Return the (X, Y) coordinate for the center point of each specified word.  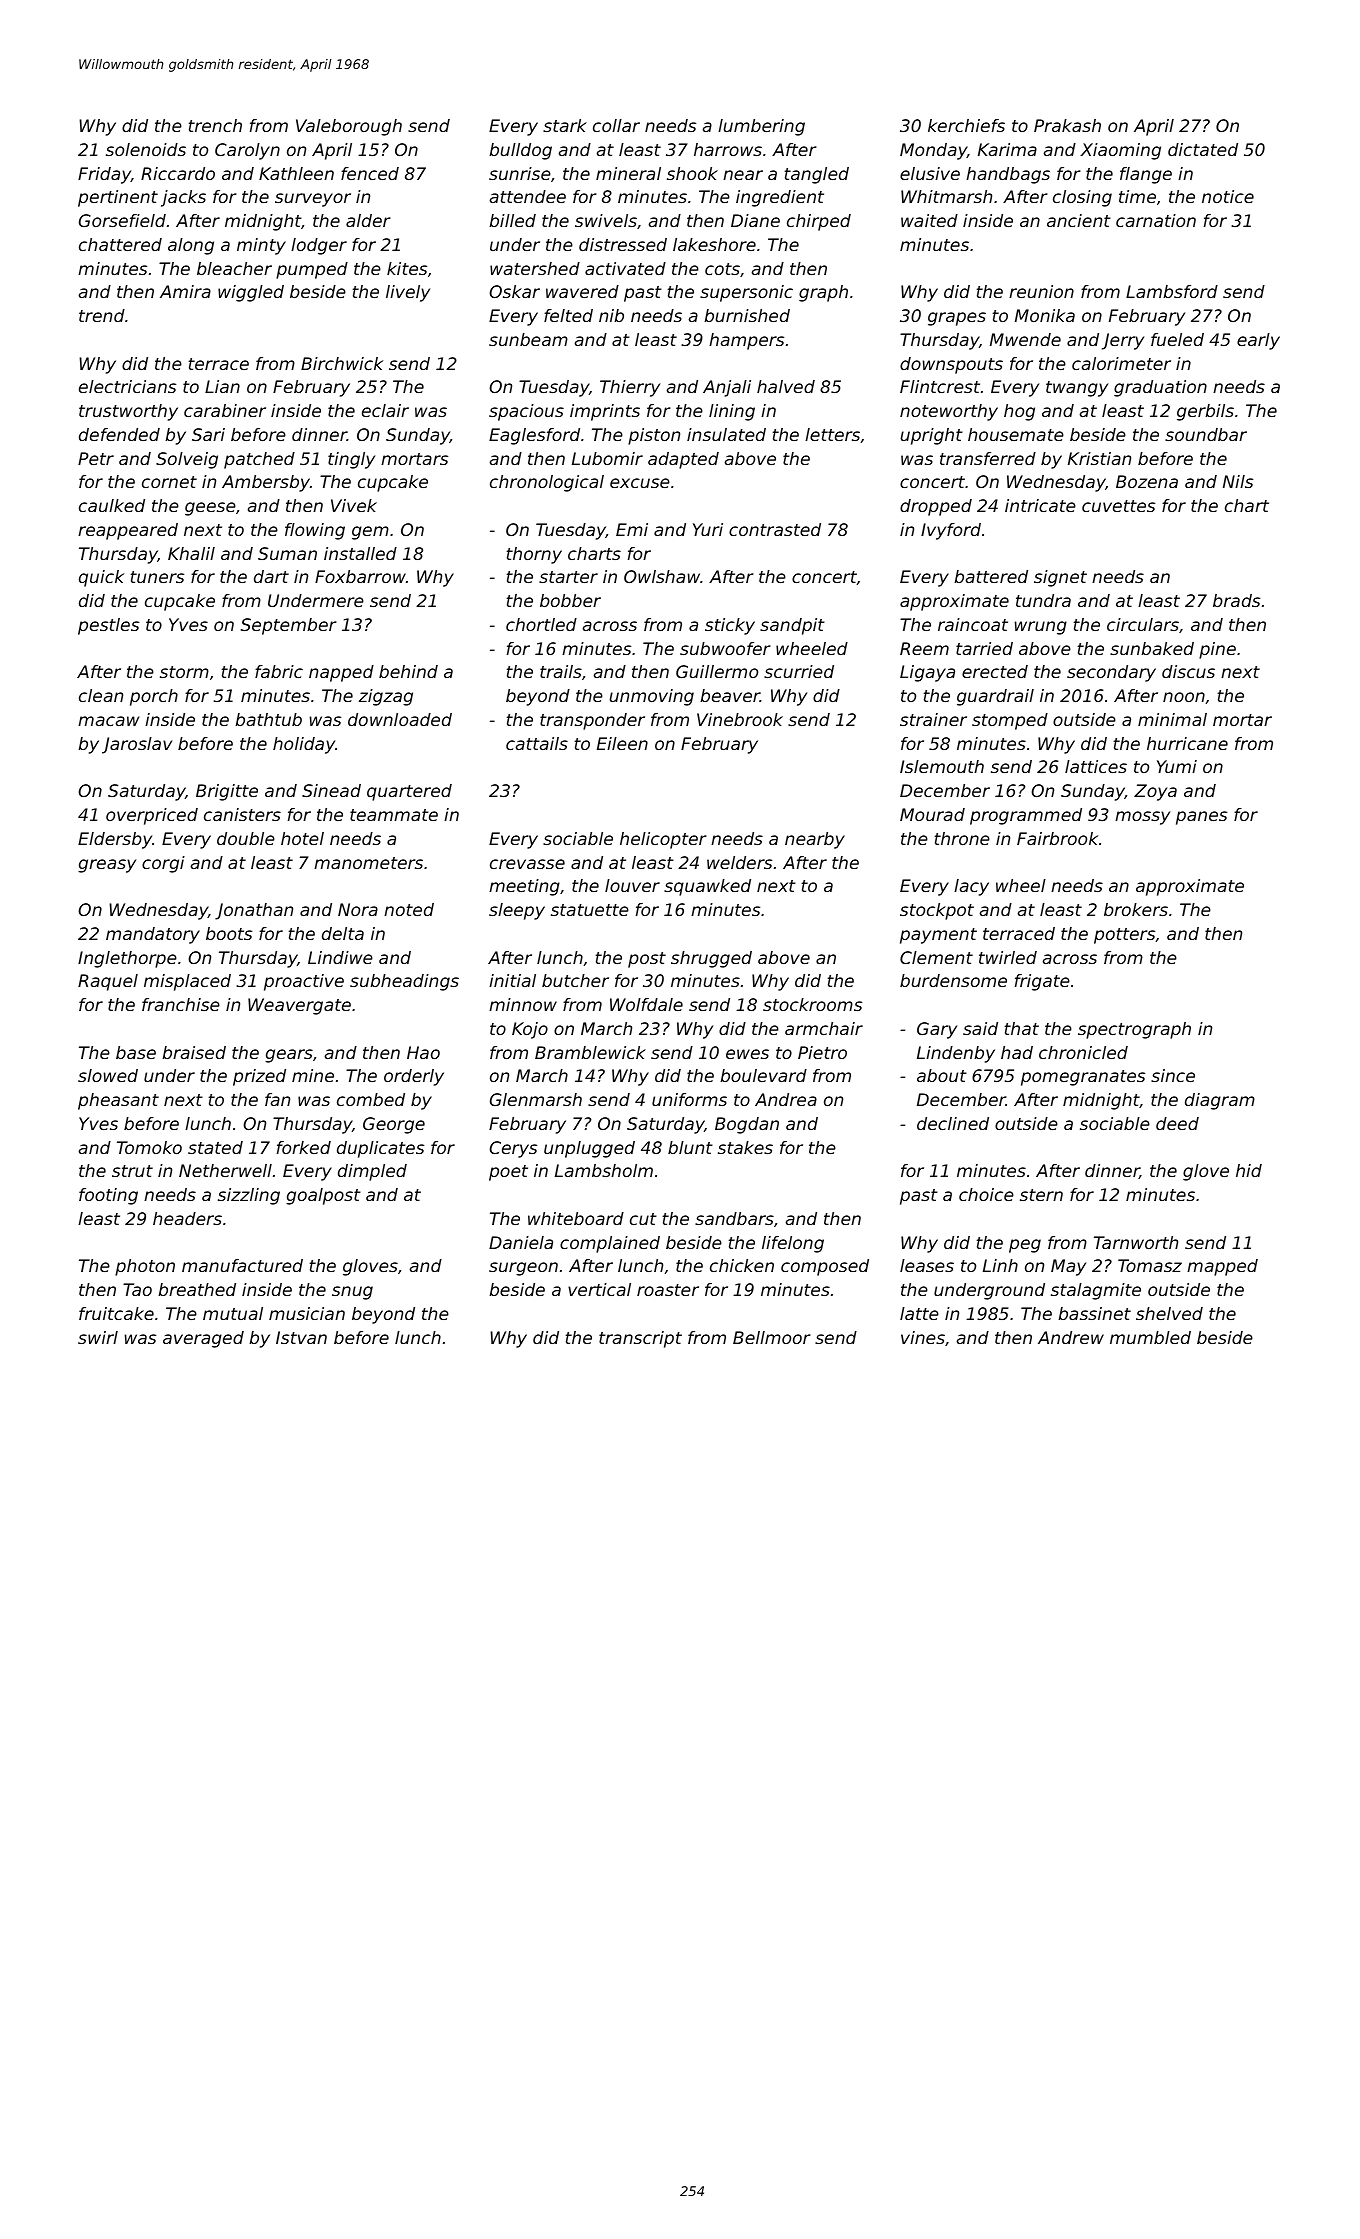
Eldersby (115, 840)
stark (565, 125)
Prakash (1067, 125)
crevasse (527, 864)
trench (215, 125)
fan (277, 1099)
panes (1201, 818)
